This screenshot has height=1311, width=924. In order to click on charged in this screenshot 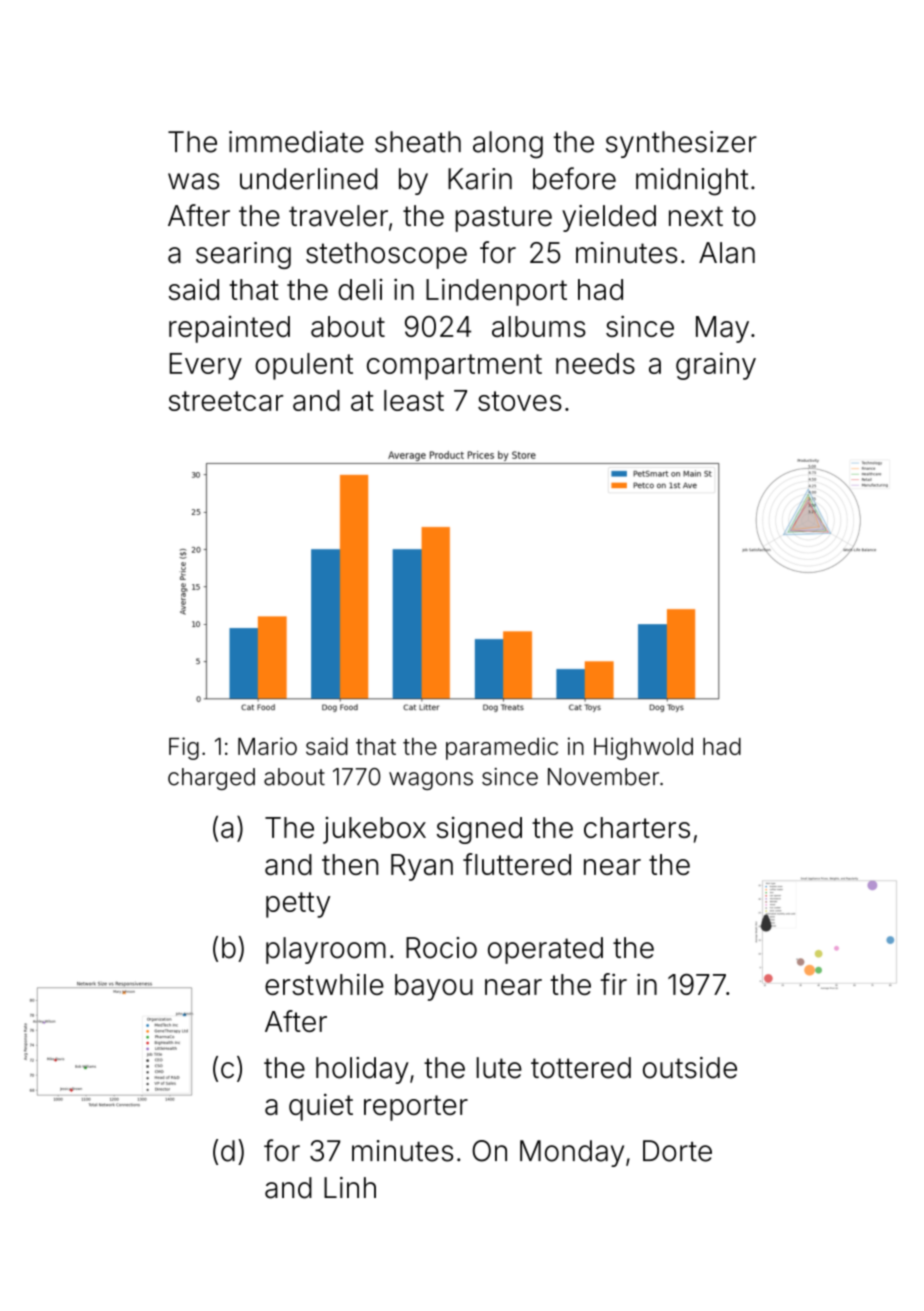, I will do `click(211, 779)`.
